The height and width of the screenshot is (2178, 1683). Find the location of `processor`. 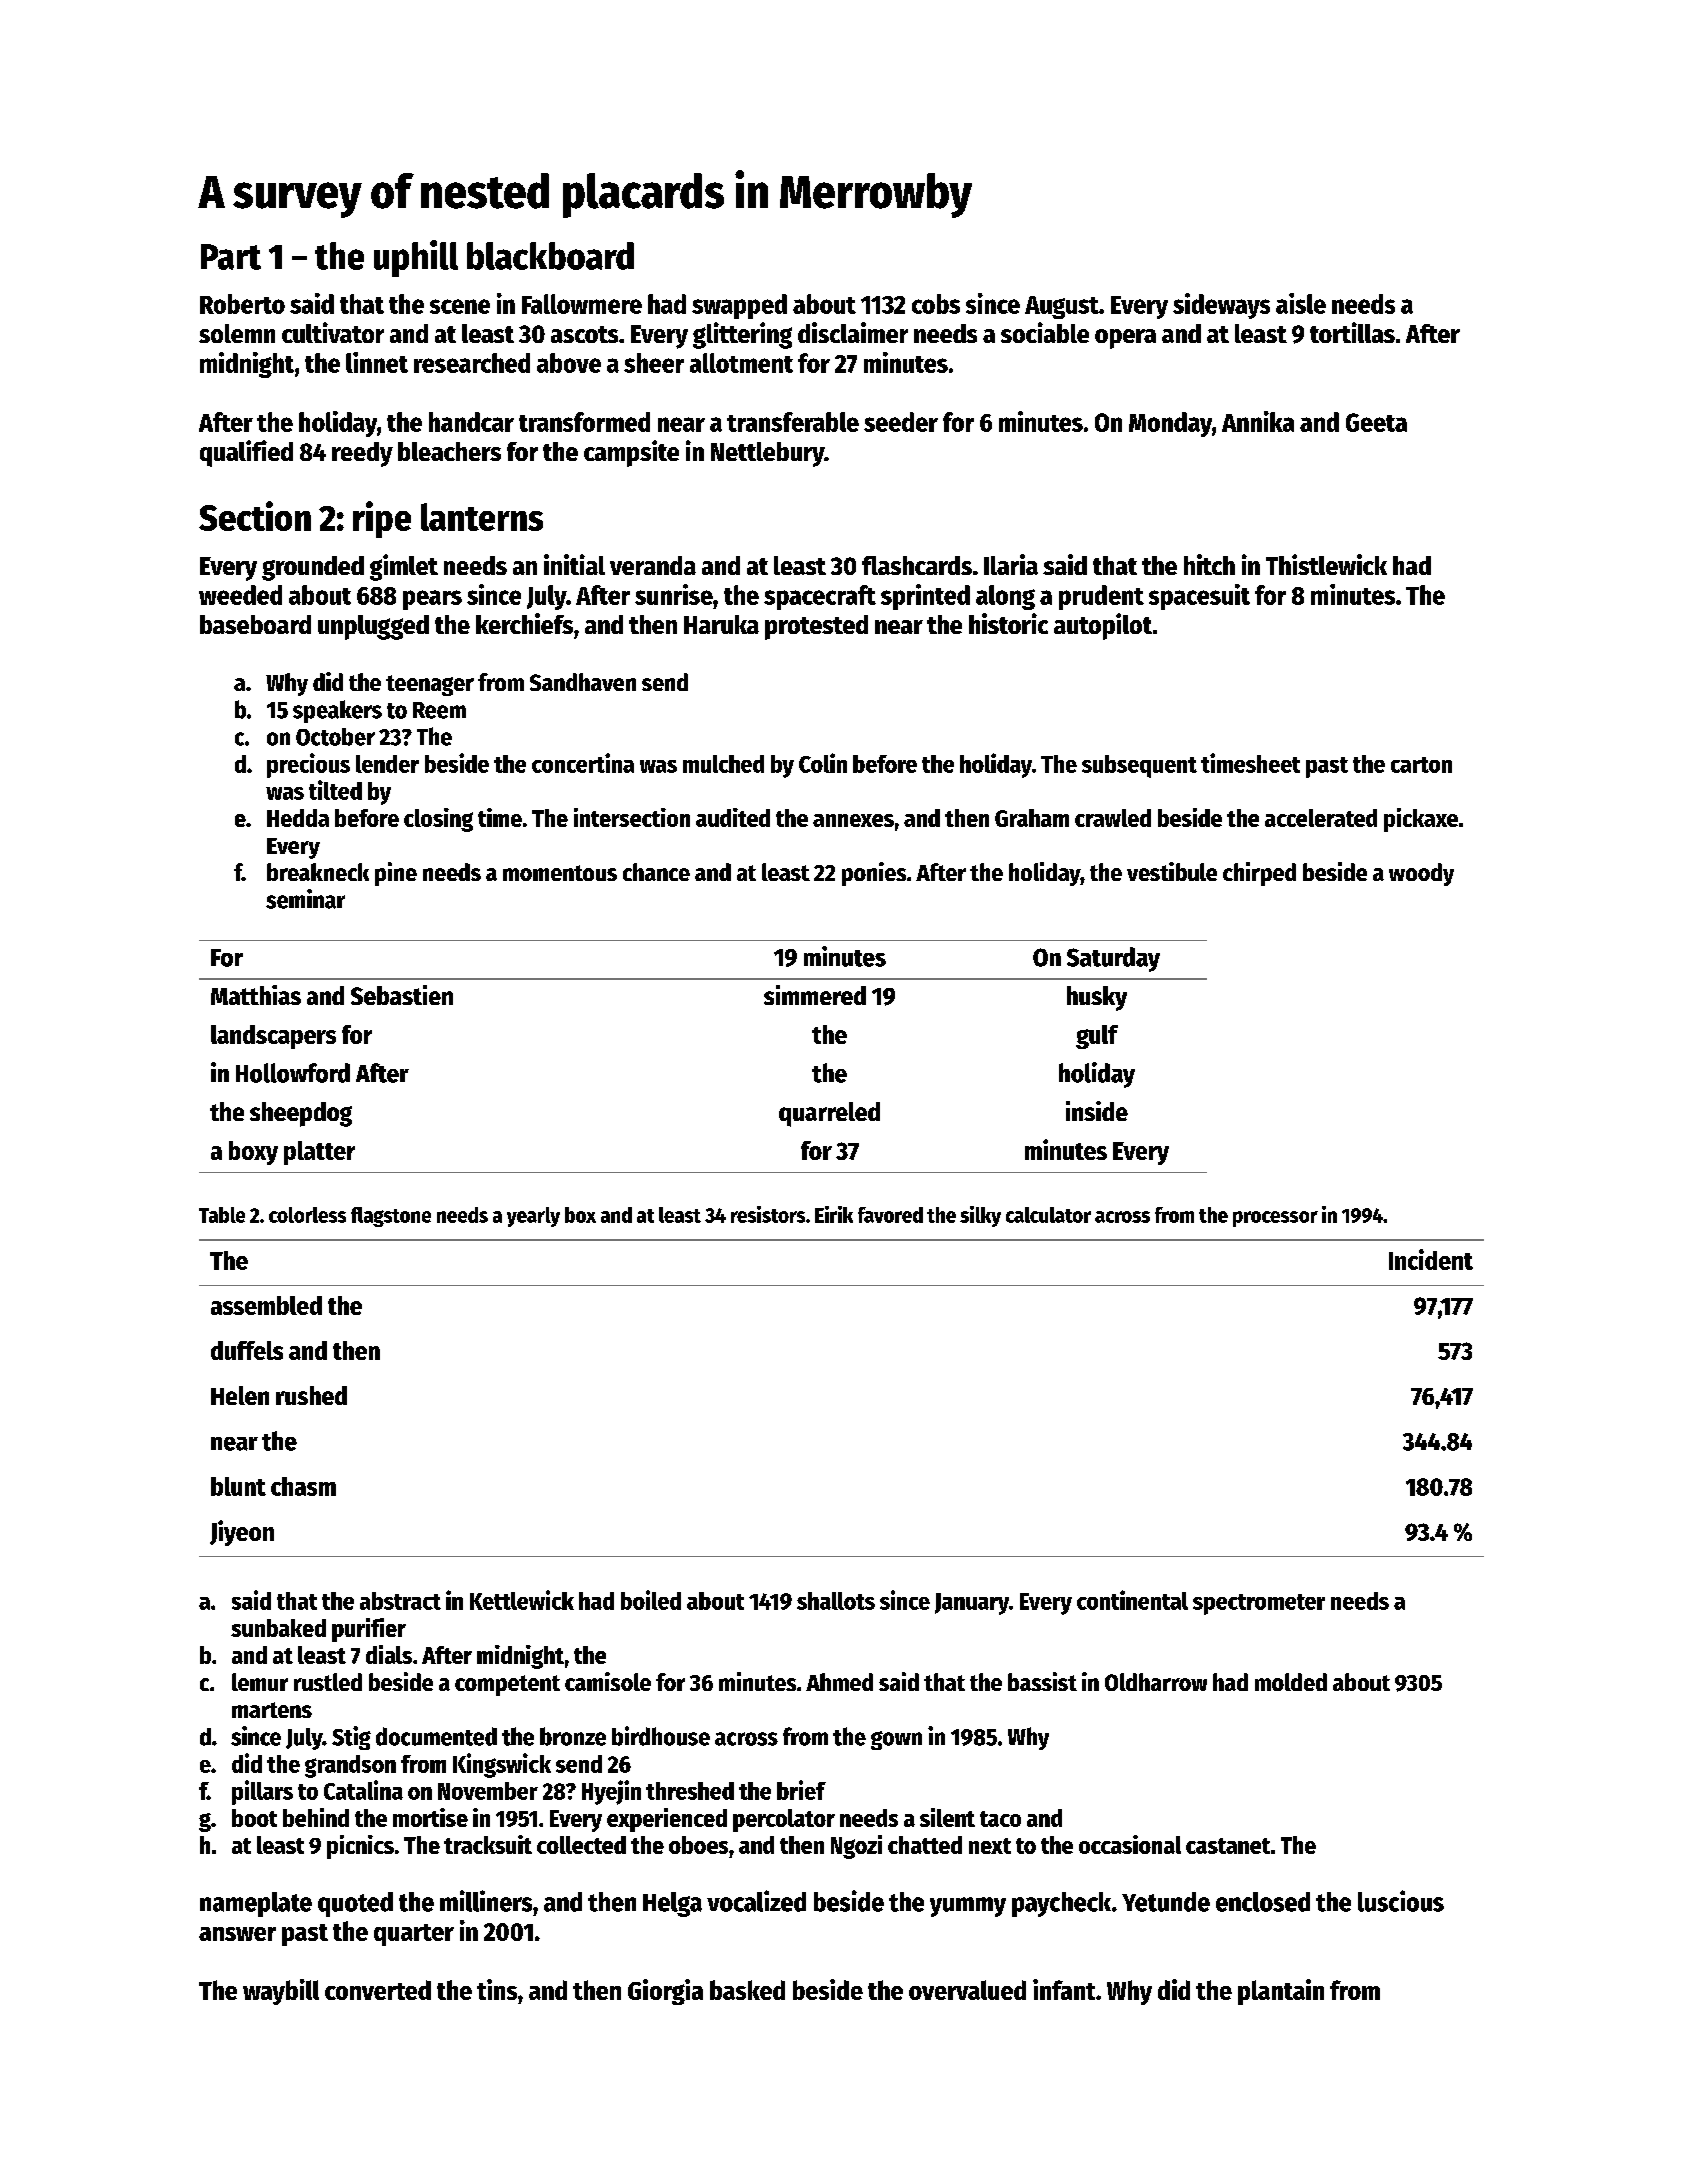

processor is located at coordinates (1275, 1219).
